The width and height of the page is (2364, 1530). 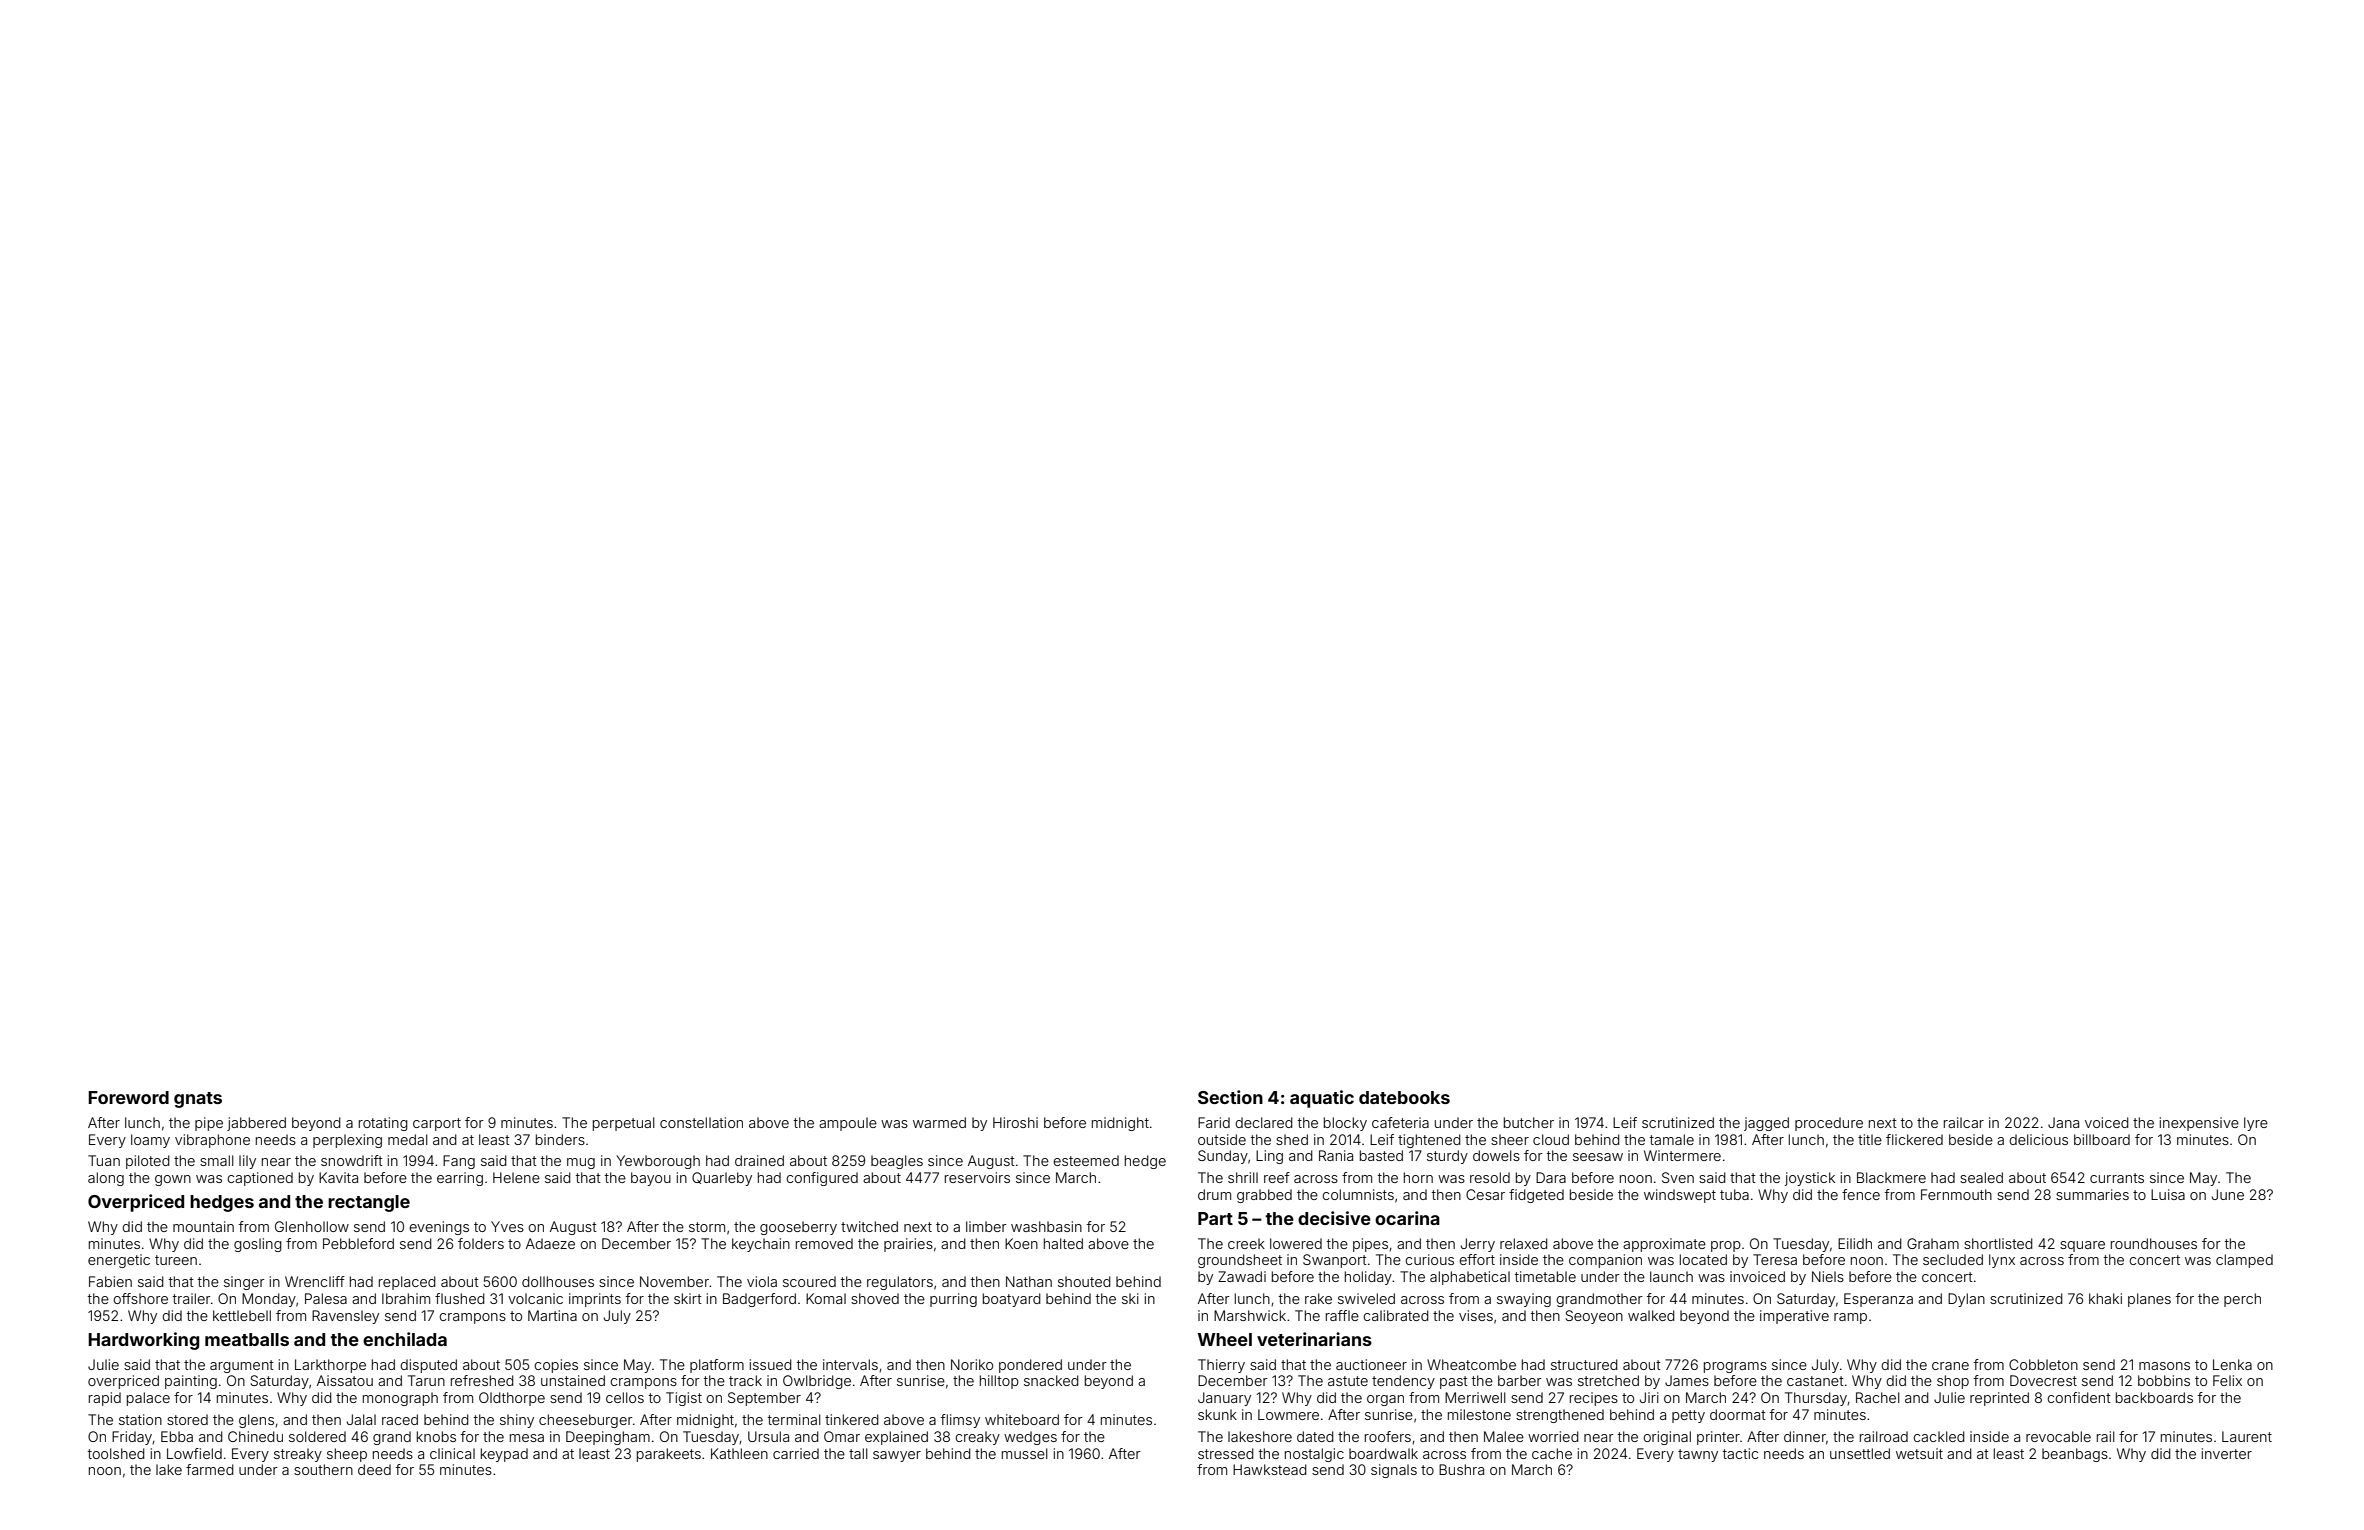 What do you see at coordinates (897, 1162) in the page?
I see `beagles` at bounding box center [897, 1162].
